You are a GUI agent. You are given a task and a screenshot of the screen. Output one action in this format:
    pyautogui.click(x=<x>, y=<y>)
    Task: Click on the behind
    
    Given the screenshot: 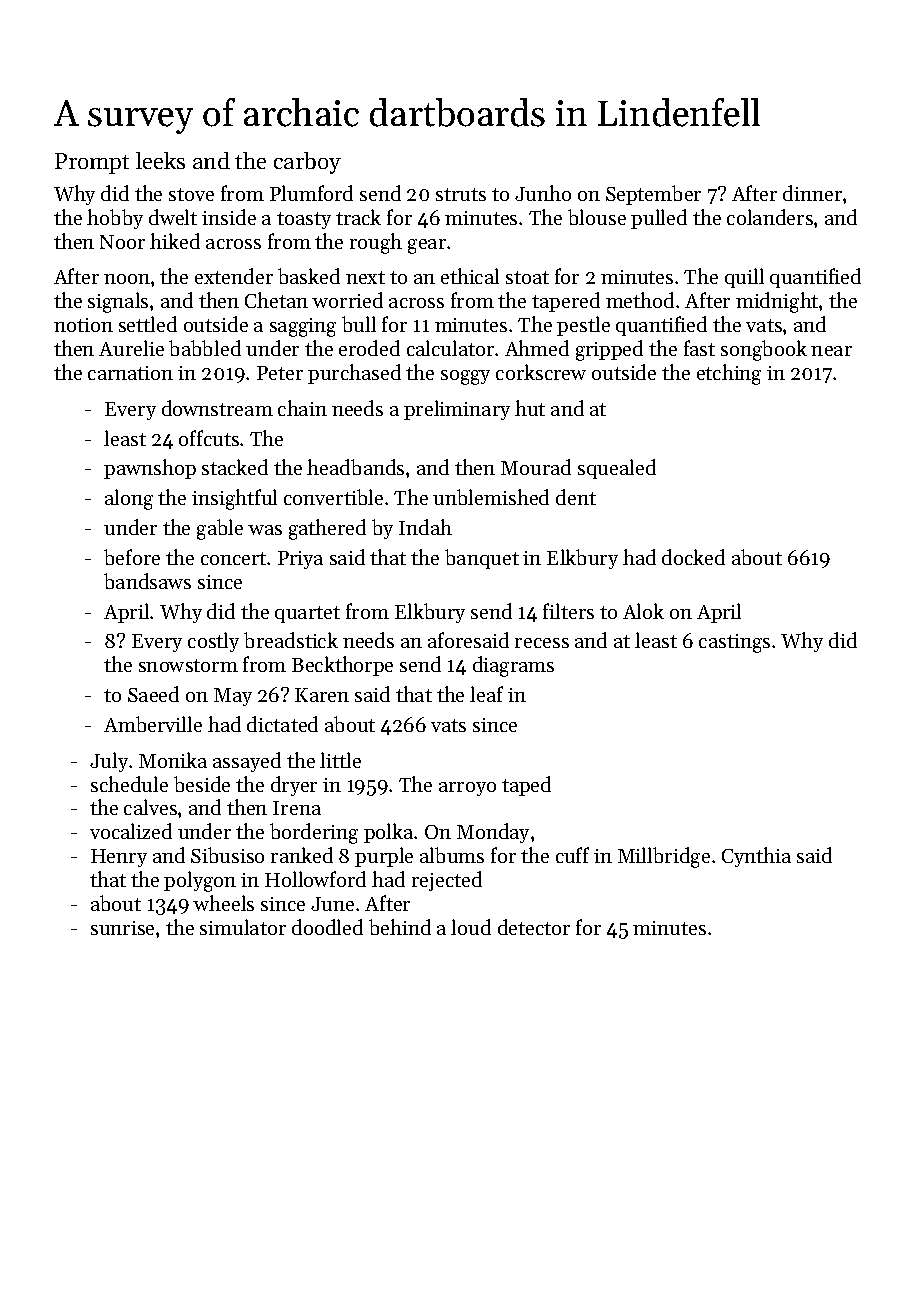 What is the action you would take?
    pyautogui.click(x=400, y=927)
